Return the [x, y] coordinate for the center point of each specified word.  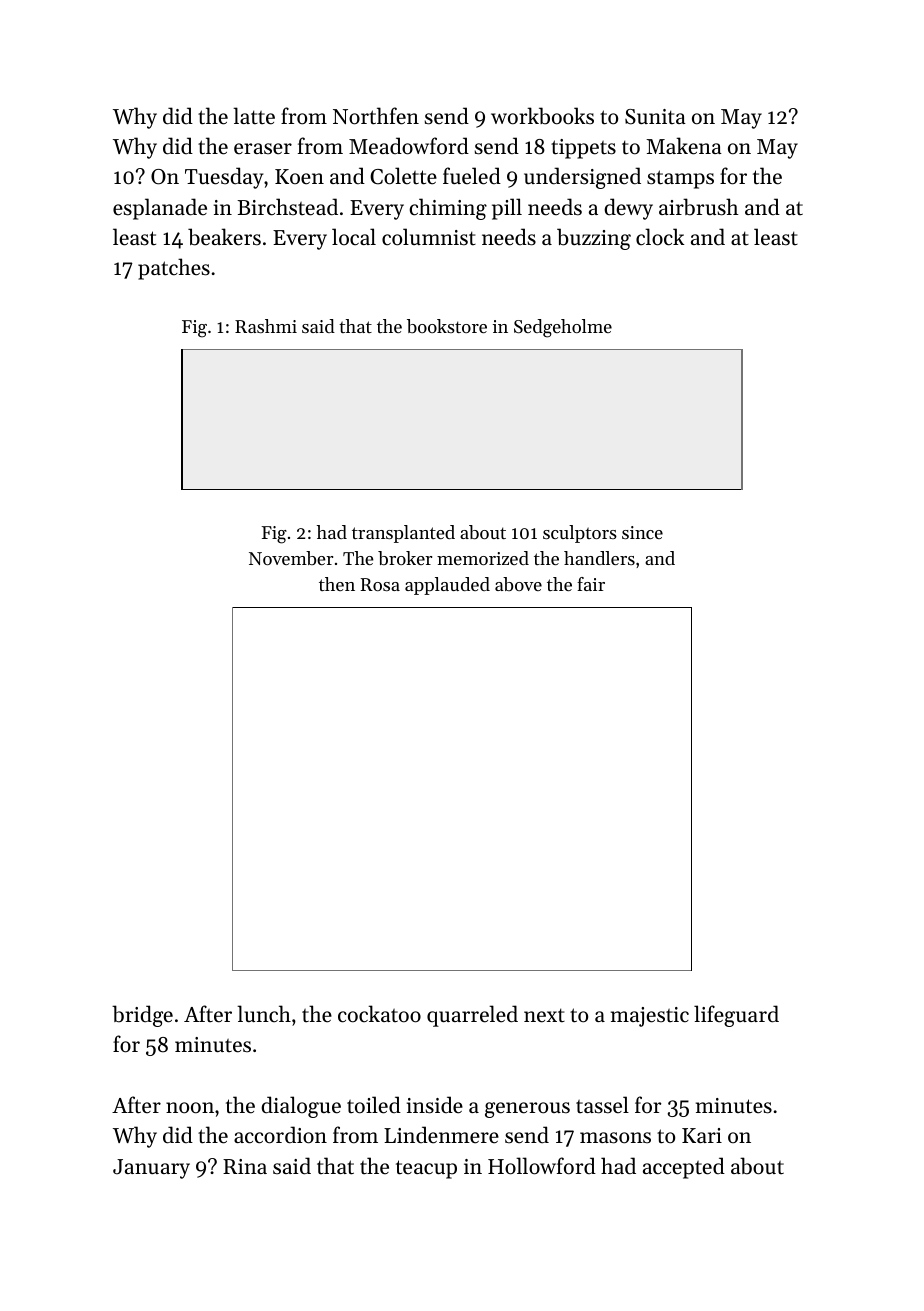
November [291, 558]
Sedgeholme [563, 328]
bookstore [447, 326]
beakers [224, 237]
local [354, 237]
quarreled [472, 1016]
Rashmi [266, 326]
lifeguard [736, 1016]
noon [190, 1108]
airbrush [699, 207]
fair [591, 584]
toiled [374, 1105]
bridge [142, 1016]
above [518, 584]
